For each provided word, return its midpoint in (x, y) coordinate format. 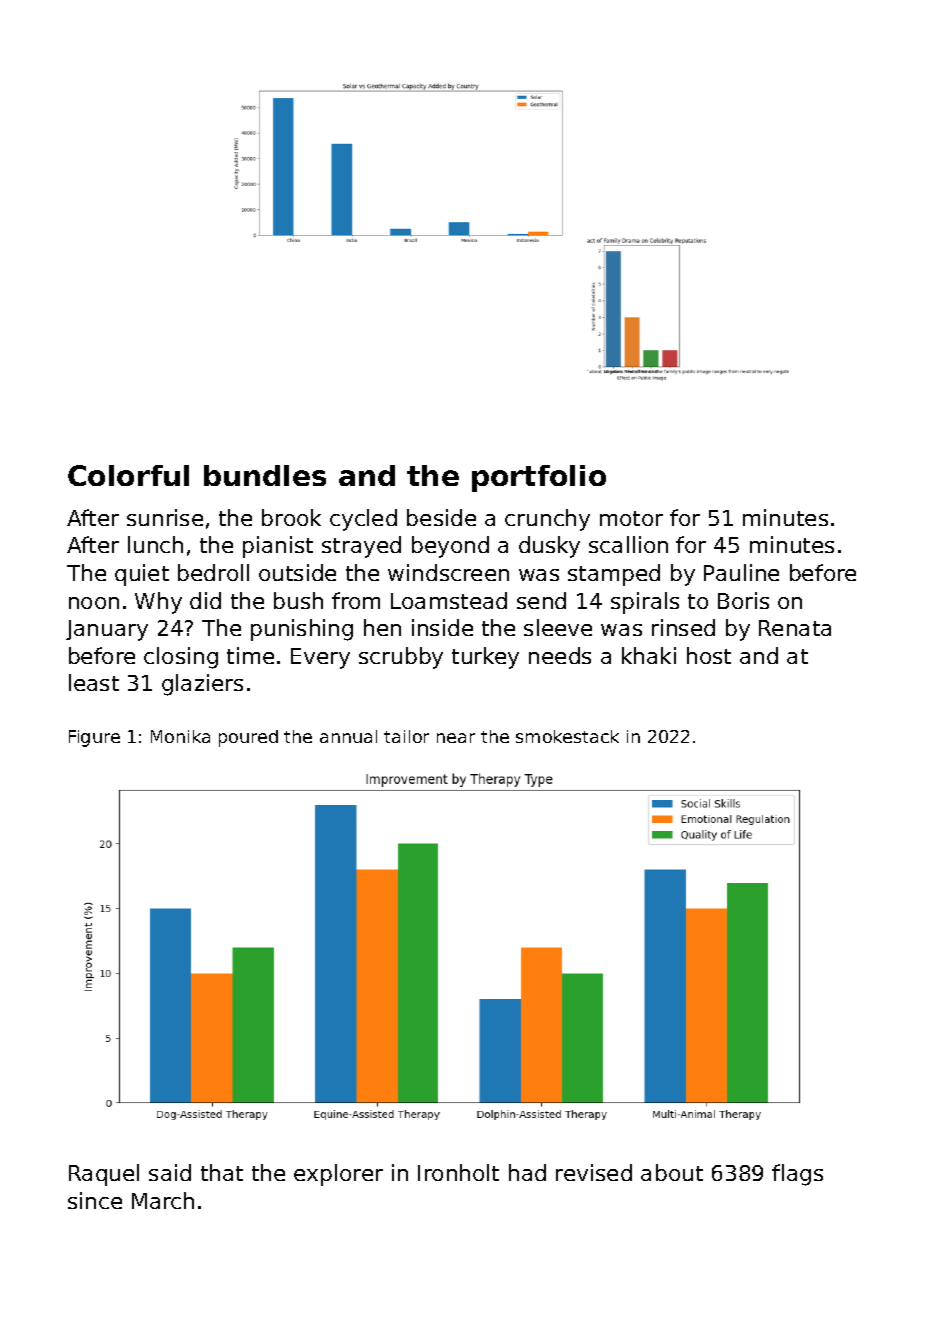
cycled (363, 520)
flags (797, 1175)
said (170, 1172)
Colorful (128, 475)
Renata (795, 628)
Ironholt (458, 1172)
